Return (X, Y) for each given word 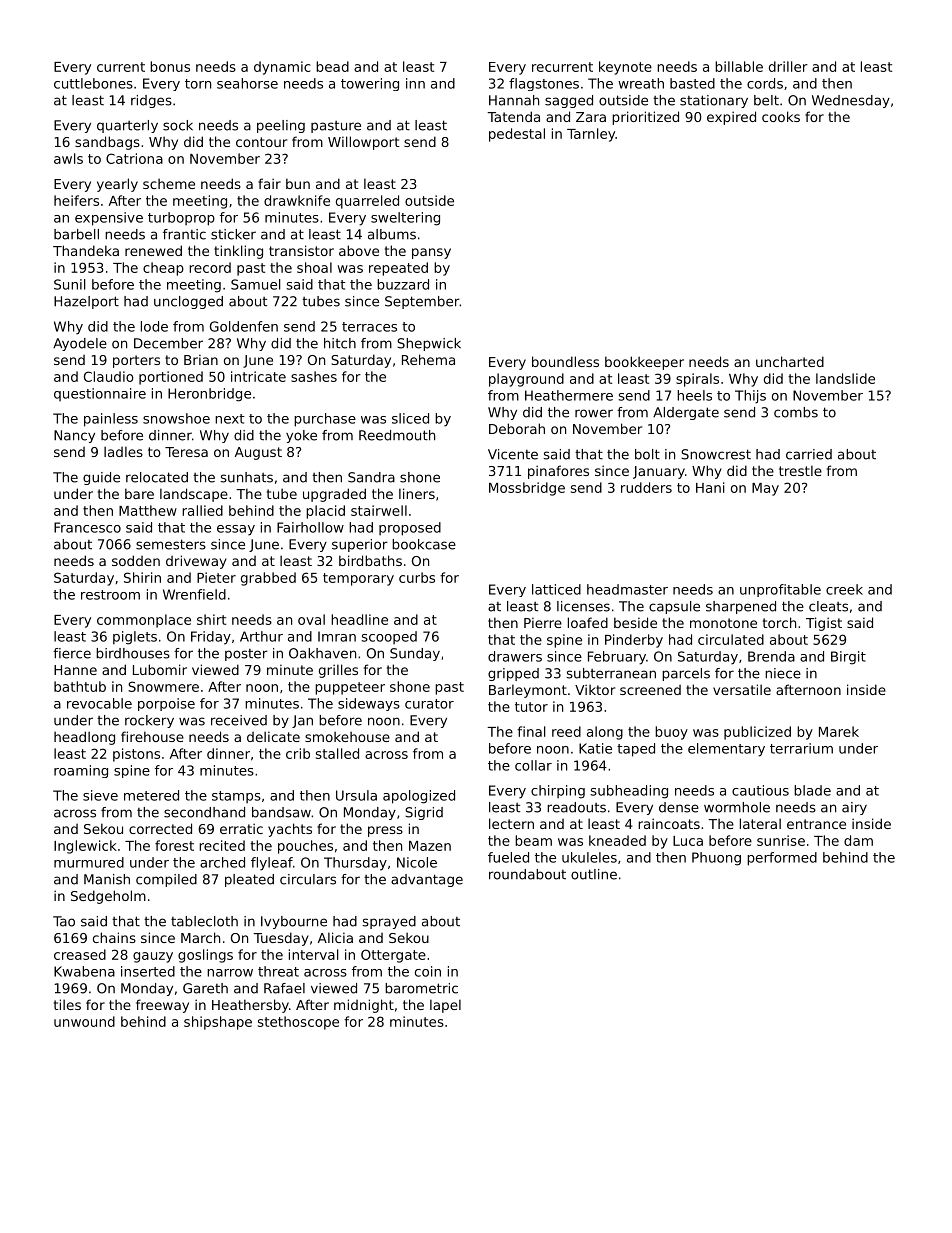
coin (428, 971)
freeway (162, 1006)
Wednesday (851, 101)
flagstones (544, 84)
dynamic (282, 68)
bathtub (80, 686)
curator (429, 704)
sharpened (741, 607)
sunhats (246, 477)
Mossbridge (527, 489)
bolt (647, 454)
